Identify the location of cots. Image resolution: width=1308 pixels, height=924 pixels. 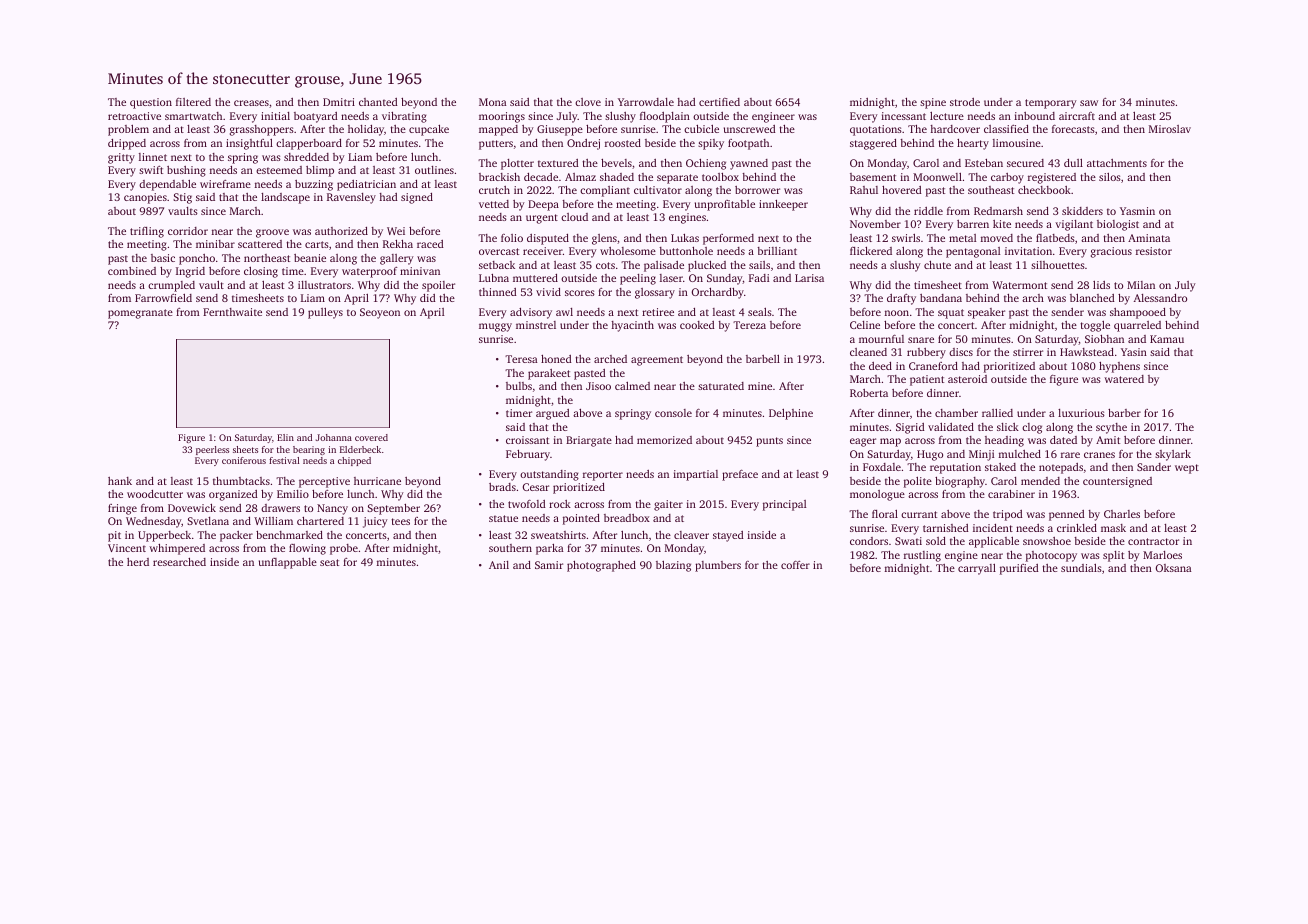
(605, 265).
